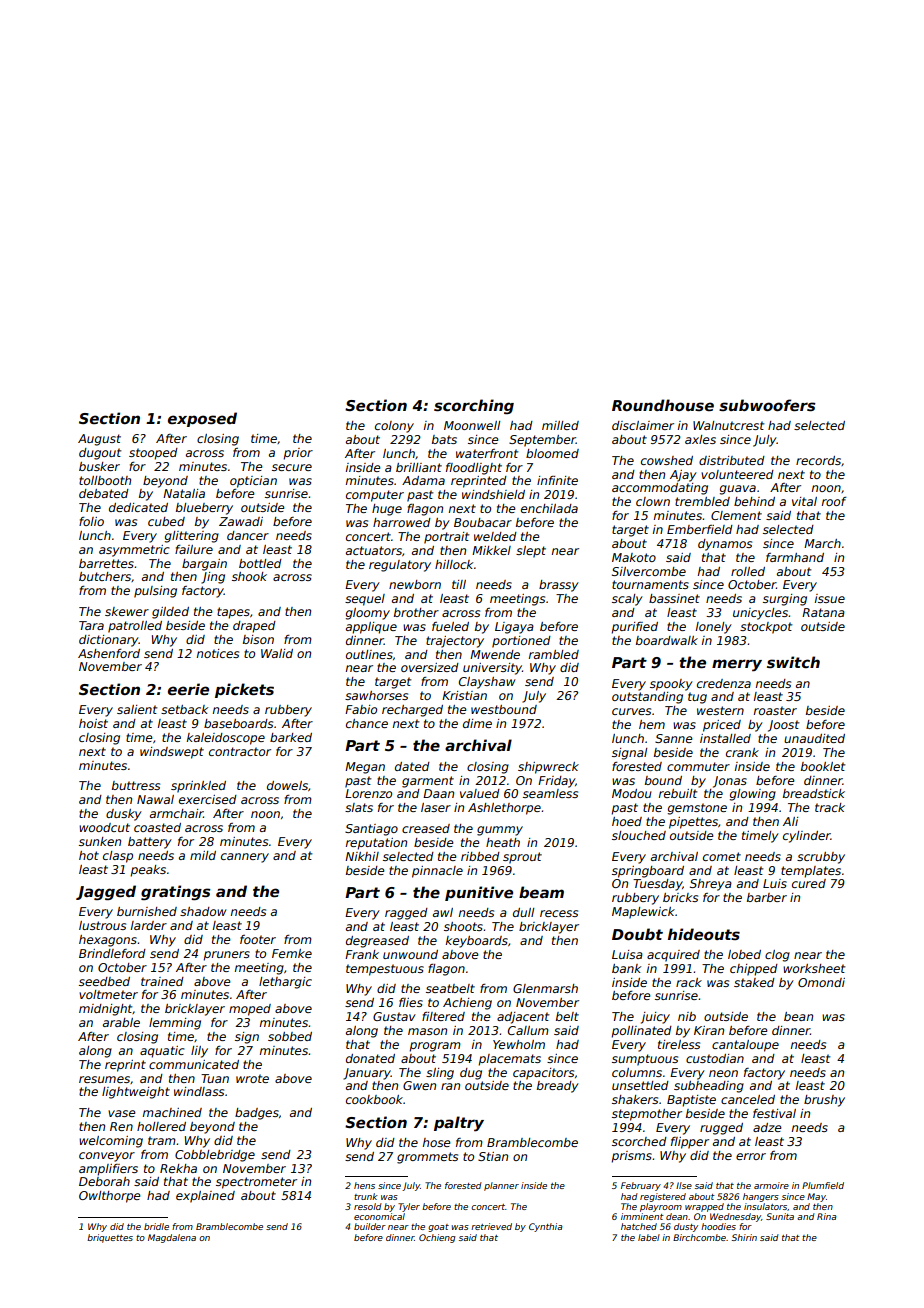 Image resolution: width=924 pixels, height=1308 pixels. I want to click on Roundhouse, so click(663, 405).
